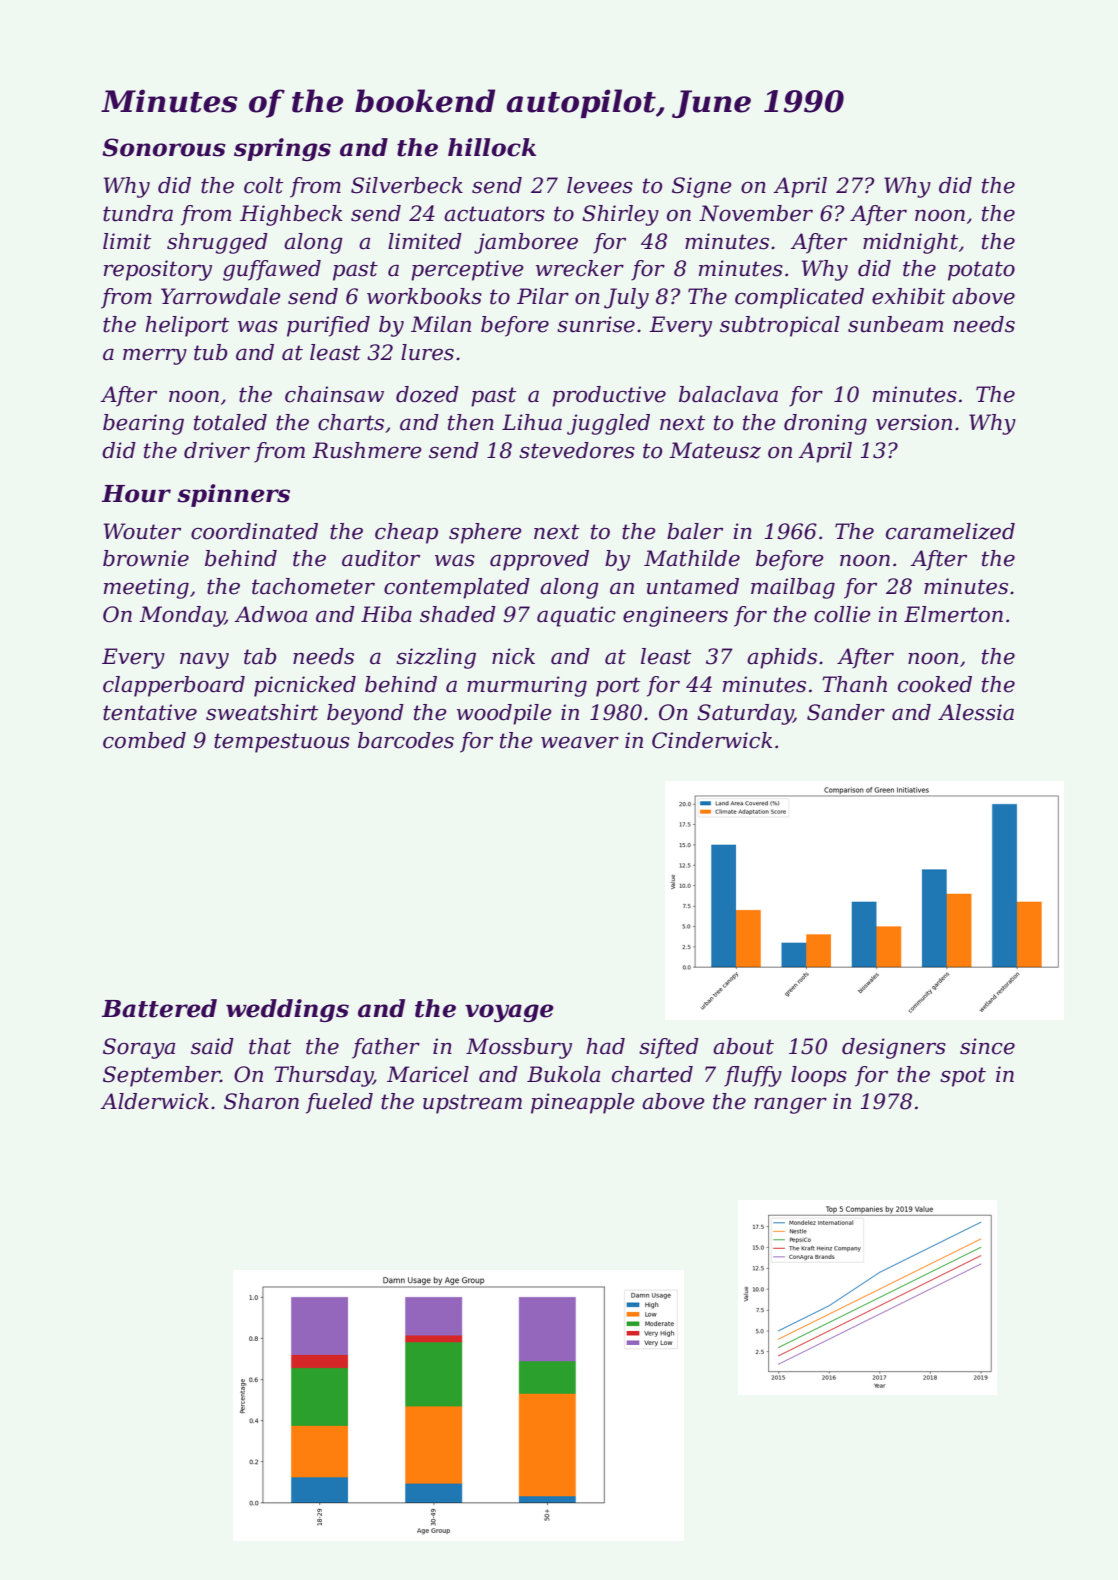 The image size is (1118, 1580). Describe the element at coordinates (532, 422) in the screenshot. I see `Lihua` at that location.
